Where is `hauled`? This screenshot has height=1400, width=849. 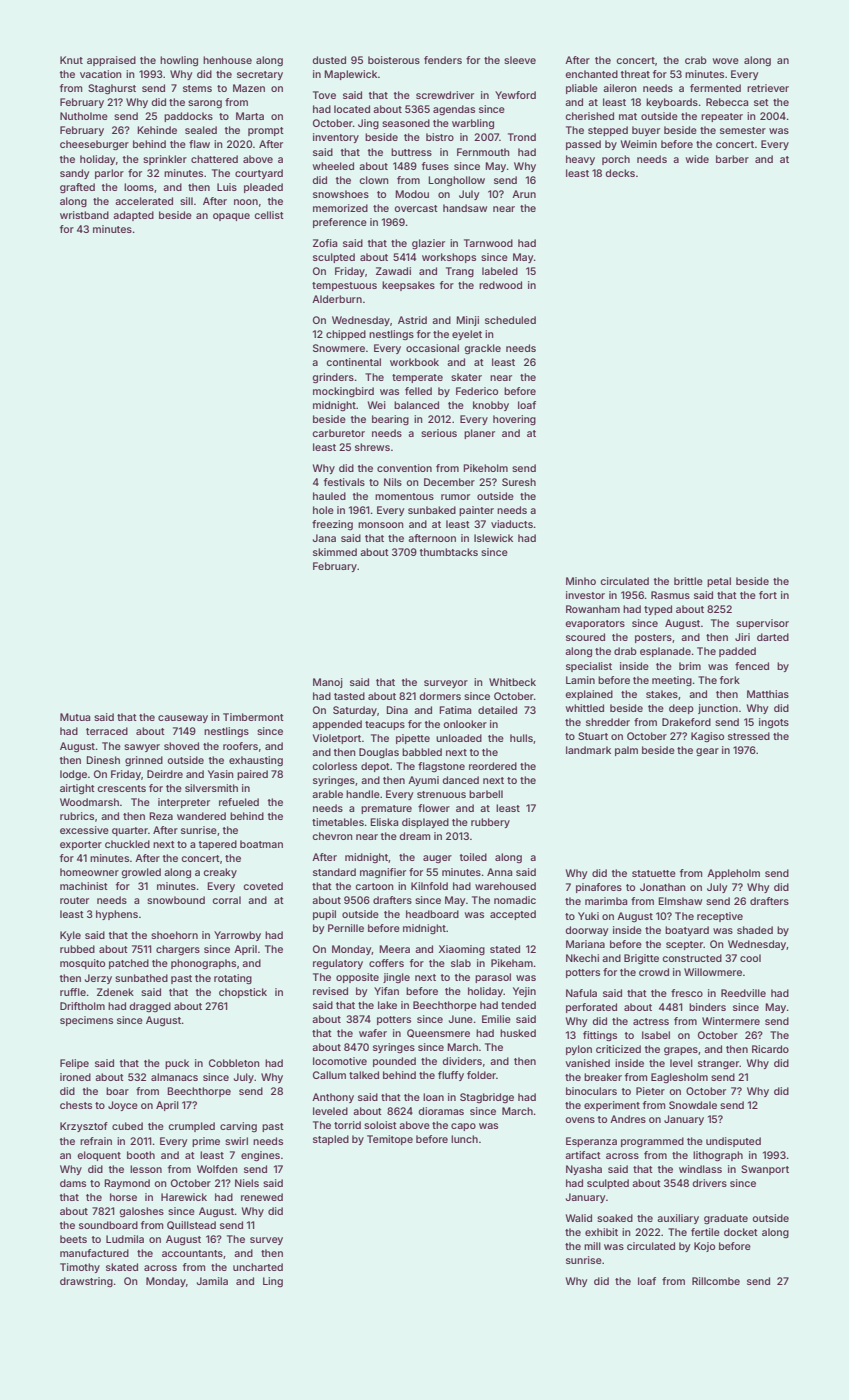
hauled is located at coordinates (329, 496).
